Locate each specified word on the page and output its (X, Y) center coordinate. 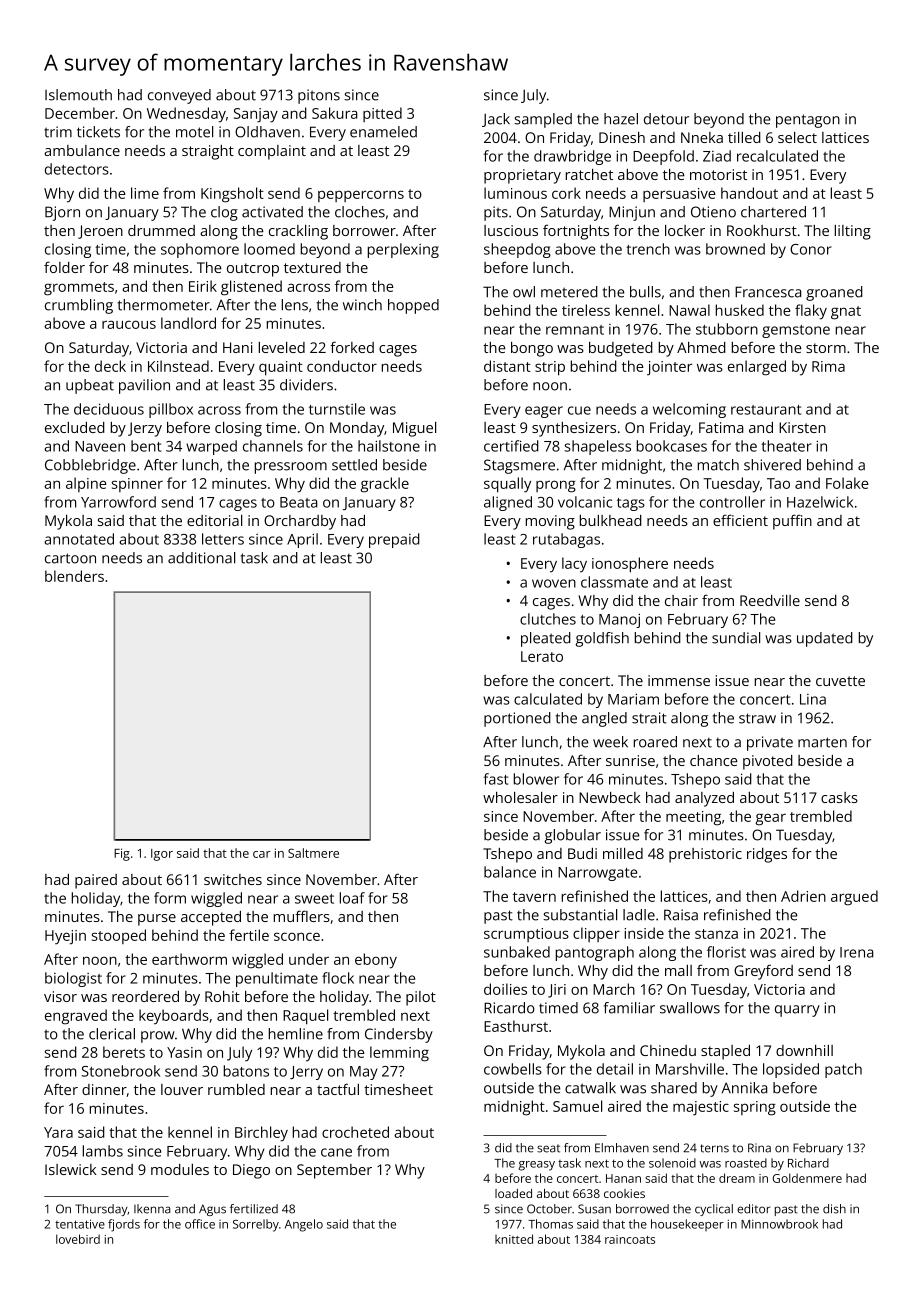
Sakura (334, 113)
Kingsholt (232, 195)
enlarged (757, 368)
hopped (413, 306)
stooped (119, 936)
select (797, 137)
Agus (212, 1210)
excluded (75, 427)
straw (757, 718)
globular (572, 836)
